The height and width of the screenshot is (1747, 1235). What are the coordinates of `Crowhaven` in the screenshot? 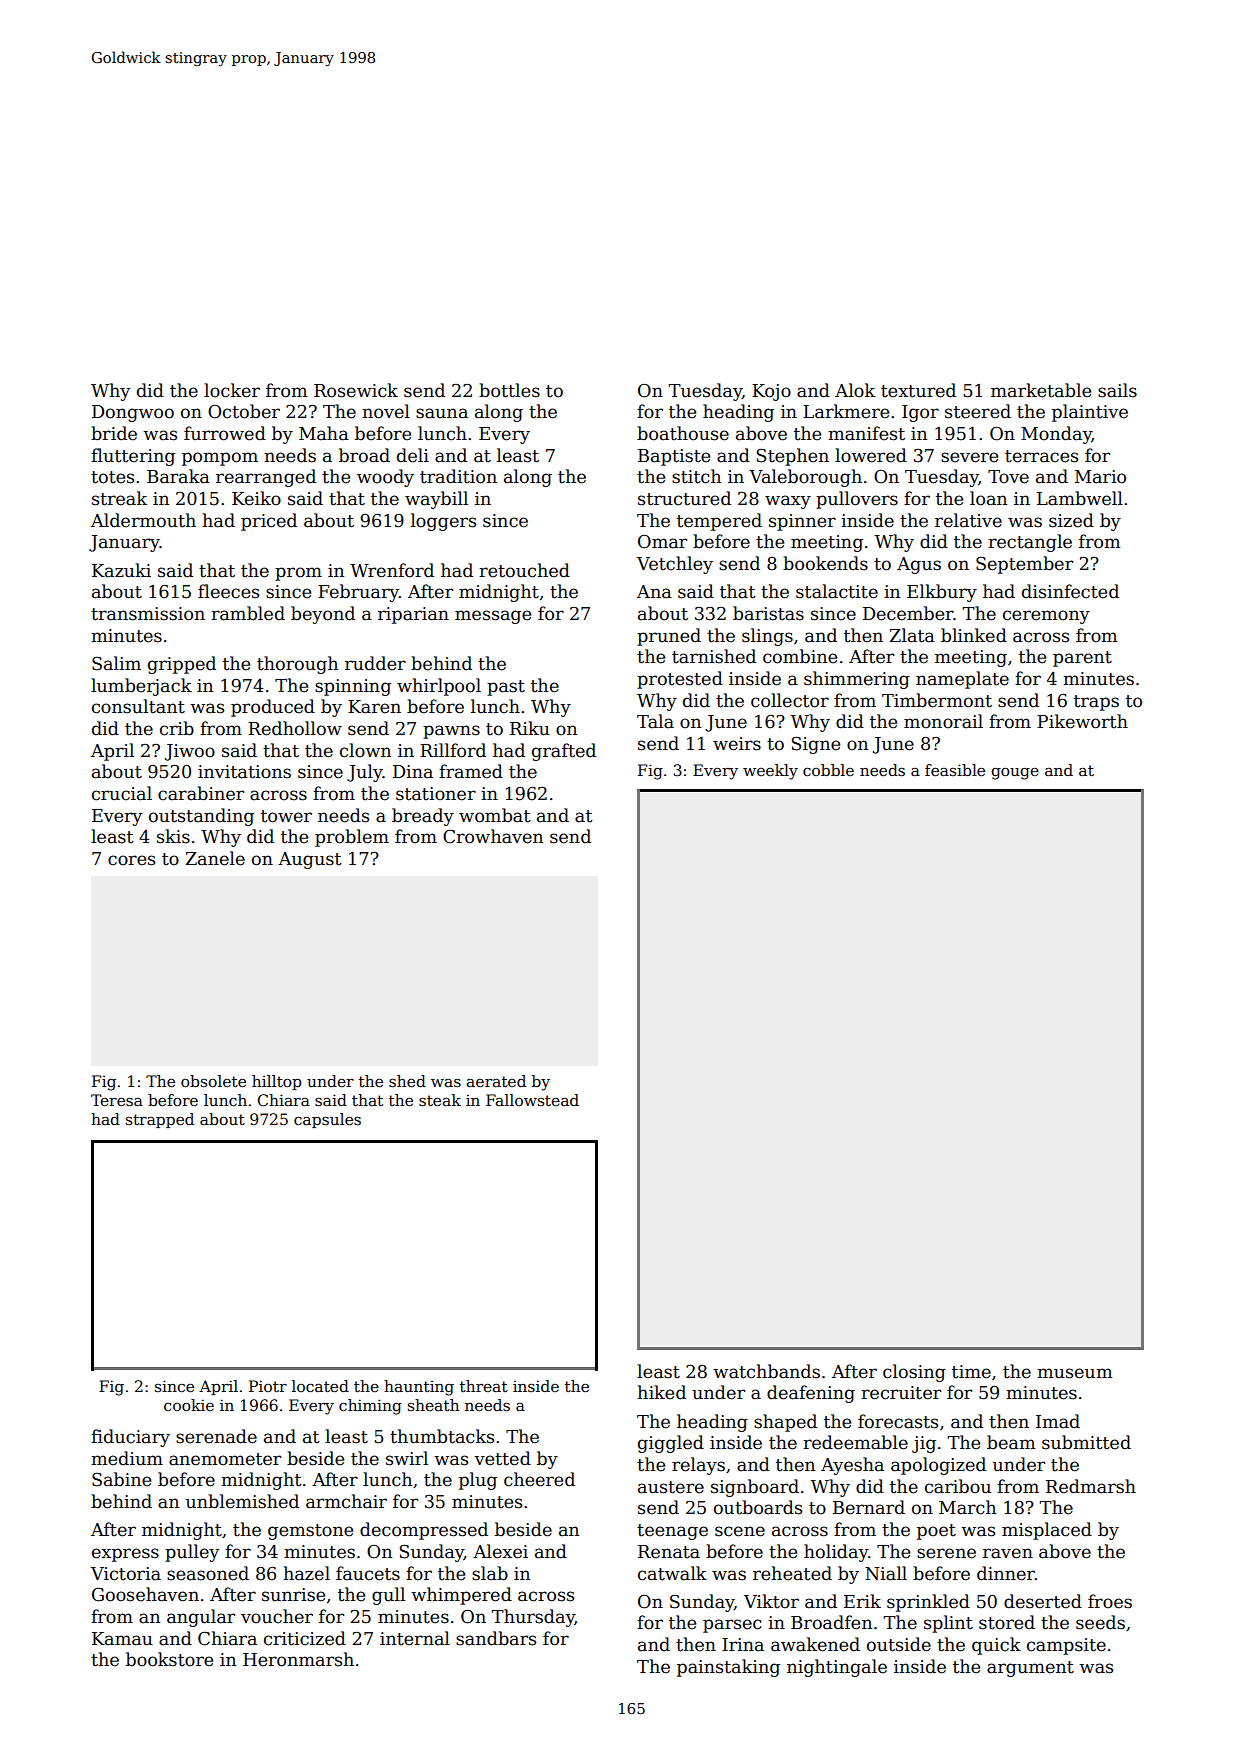 It's located at (493, 836).
